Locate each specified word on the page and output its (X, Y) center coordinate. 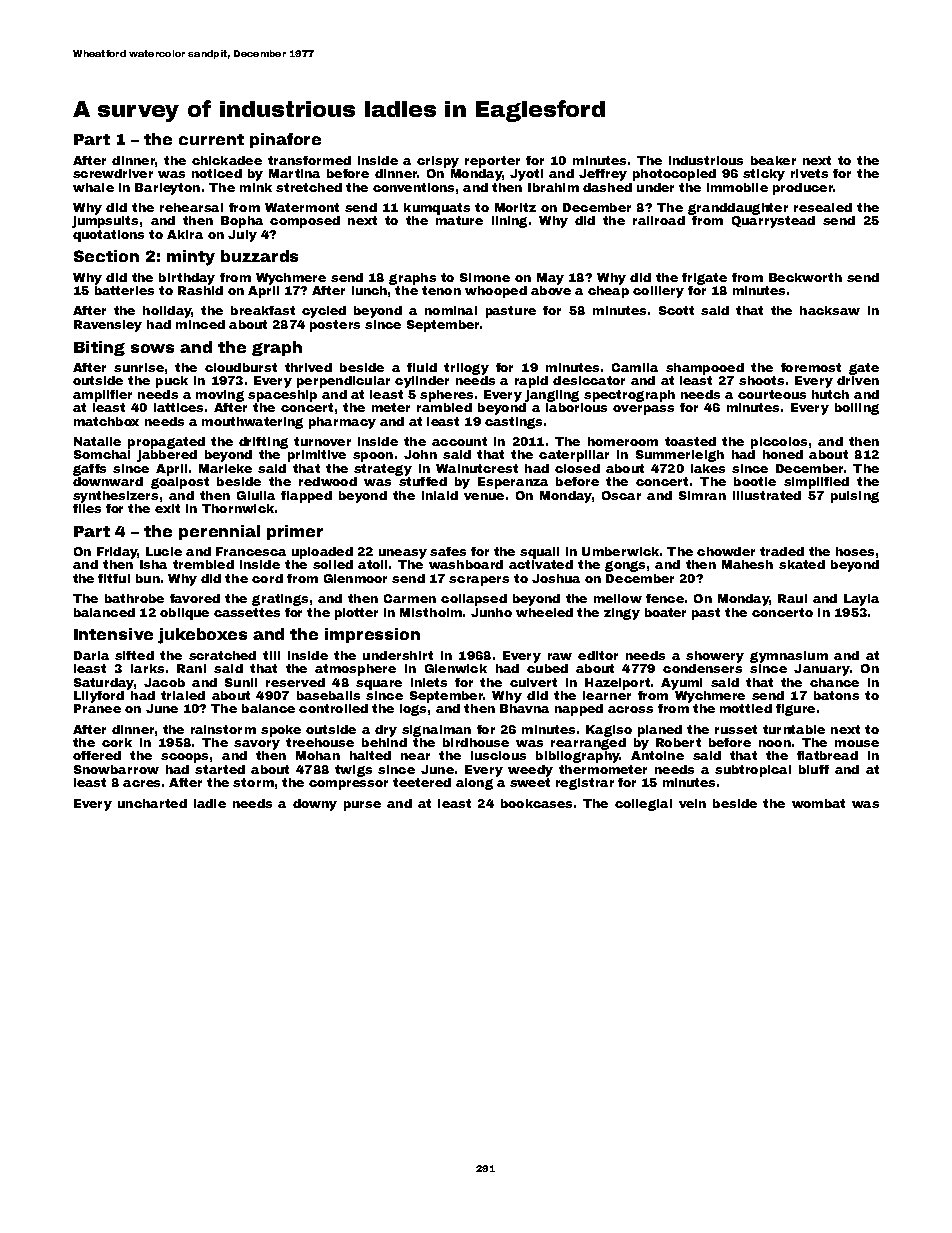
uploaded (322, 553)
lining (509, 222)
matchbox (106, 421)
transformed (309, 160)
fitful (114, 578)
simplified (816, 483)
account (459, 441)
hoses (855, 551)
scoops (184, 758)
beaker (773, 160)
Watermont (302, 207)
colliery (658, 292)
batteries (124, 290)
